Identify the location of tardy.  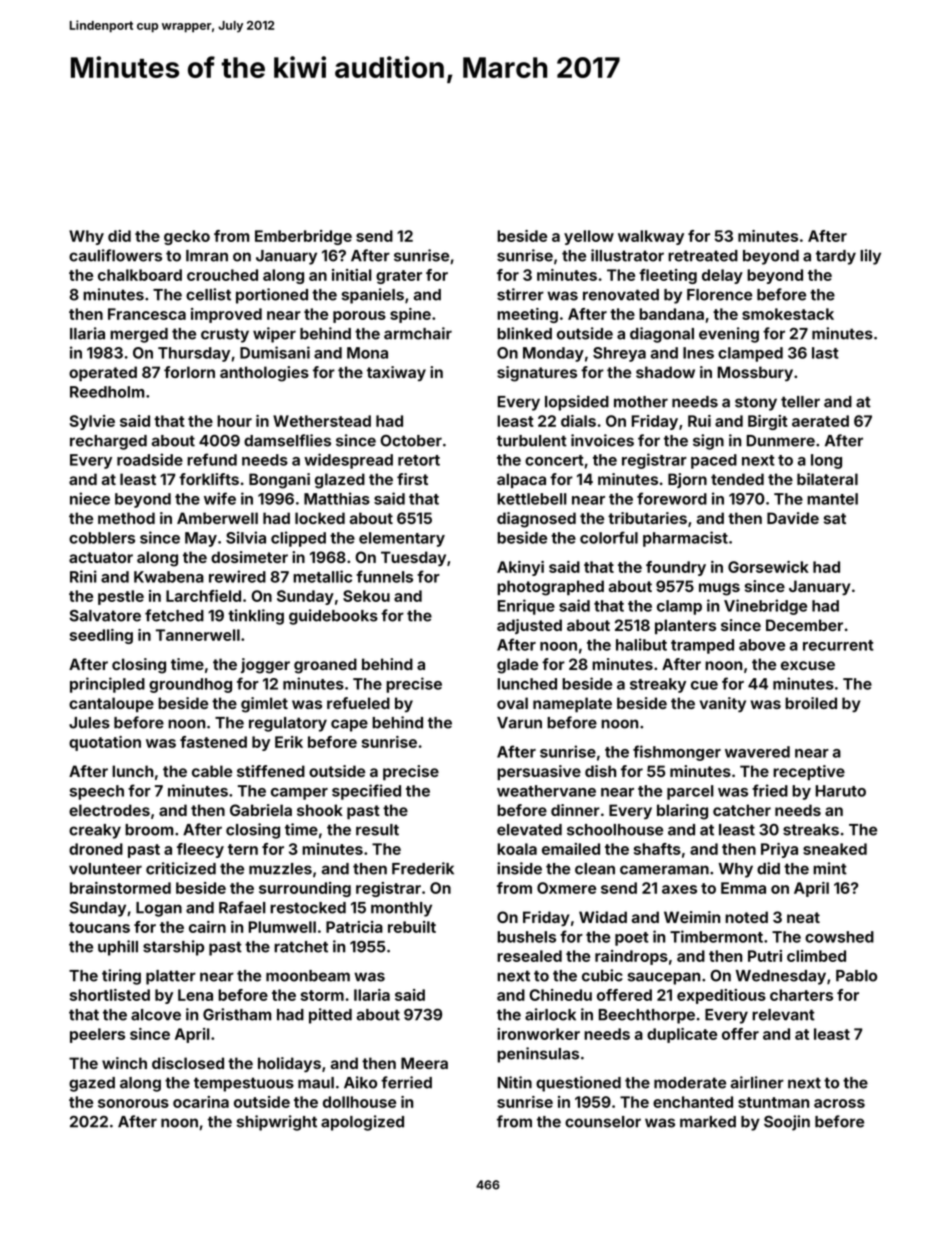
(836, 257).
